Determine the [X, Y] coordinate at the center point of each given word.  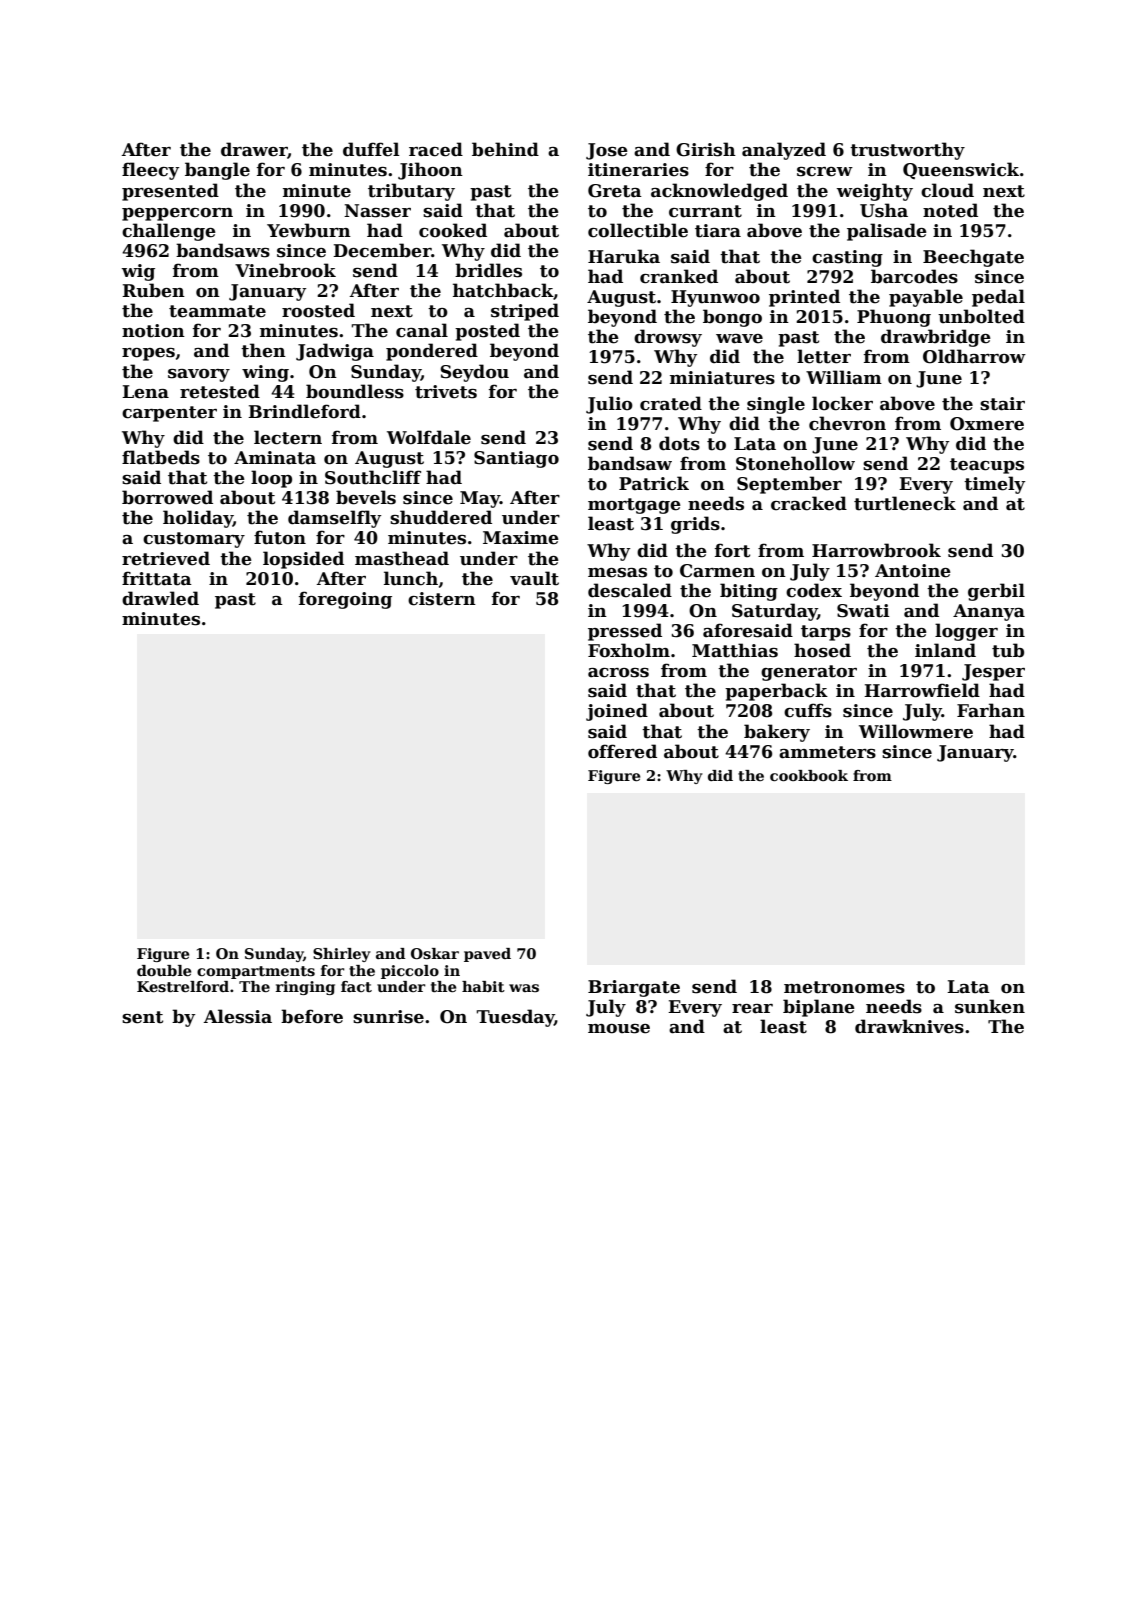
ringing [305, 988]
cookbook [809, 775]
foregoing [345, 600]
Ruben [153, 290]
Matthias [735, 650]
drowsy [668, 338]
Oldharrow [974, 356]
